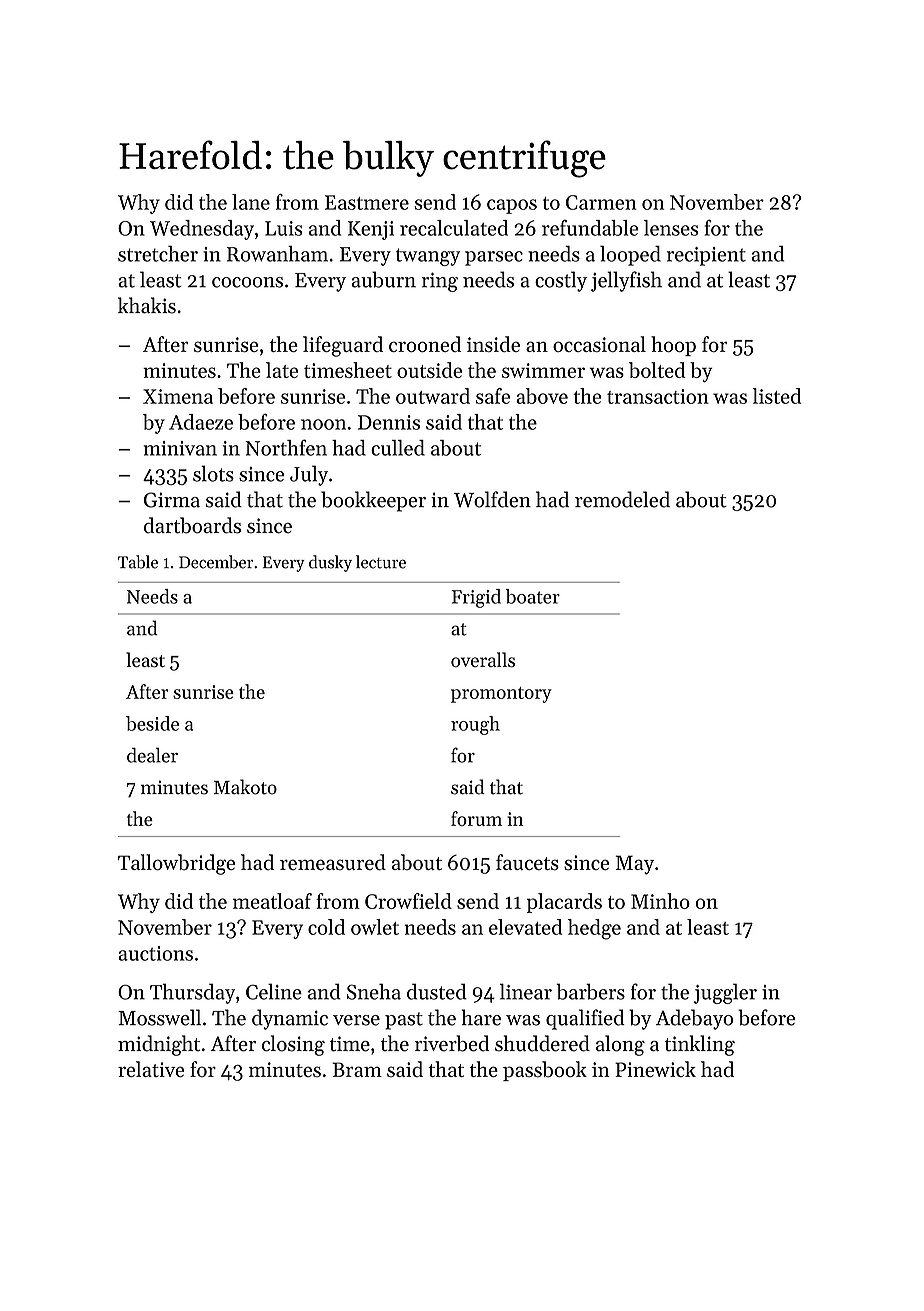 The width and height of the screenshot is (924, 1311). Describe the element at coordinates (706, 256) in the screenshot. I see `recipient` at that location.
